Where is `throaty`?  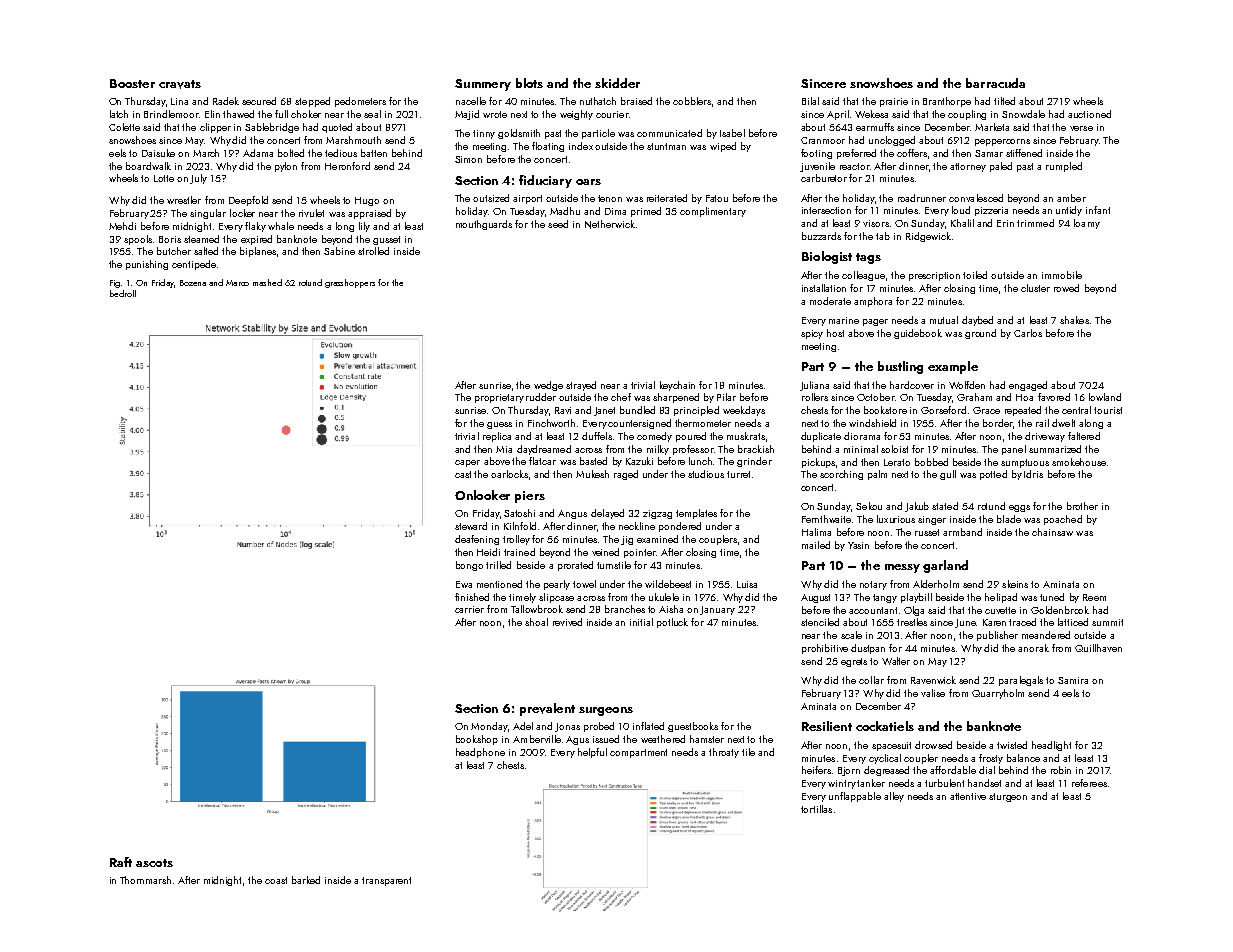
throaty is located at coordinates (724, 753).
